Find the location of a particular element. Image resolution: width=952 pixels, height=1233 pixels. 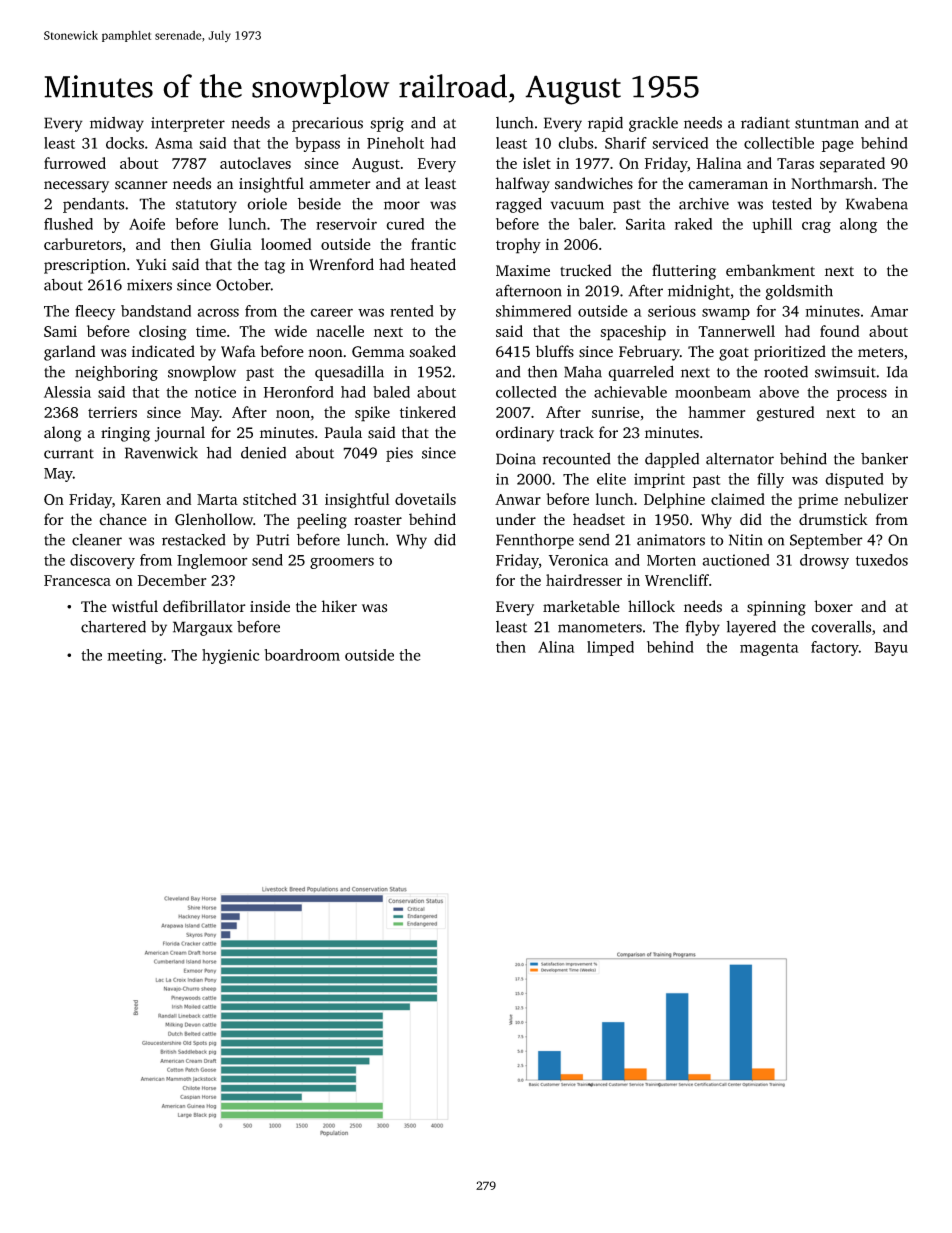

soaked is located at coordinates (432, 351).
